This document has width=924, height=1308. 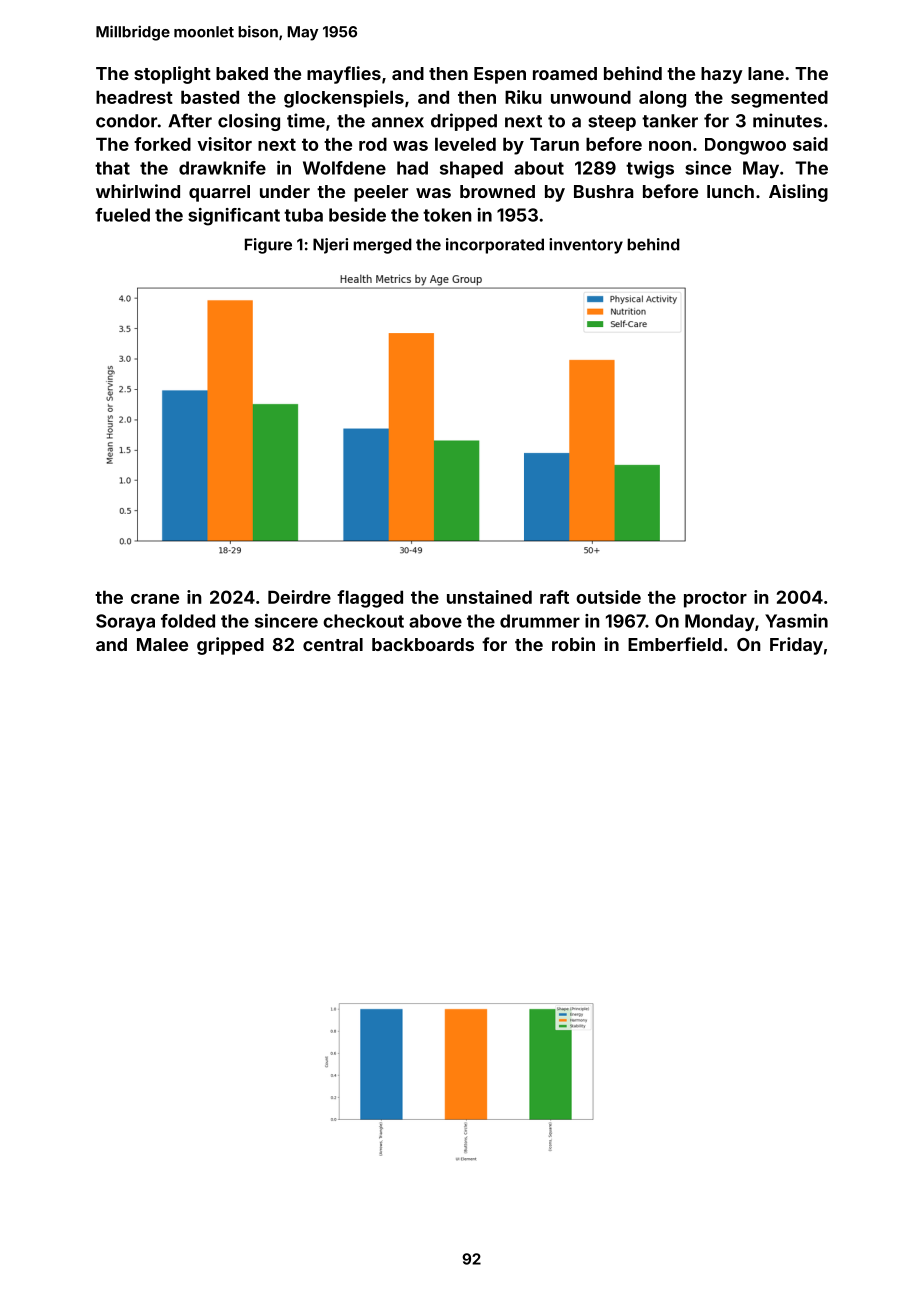 I want to click on Aisling, so click(x=798, y=193).
